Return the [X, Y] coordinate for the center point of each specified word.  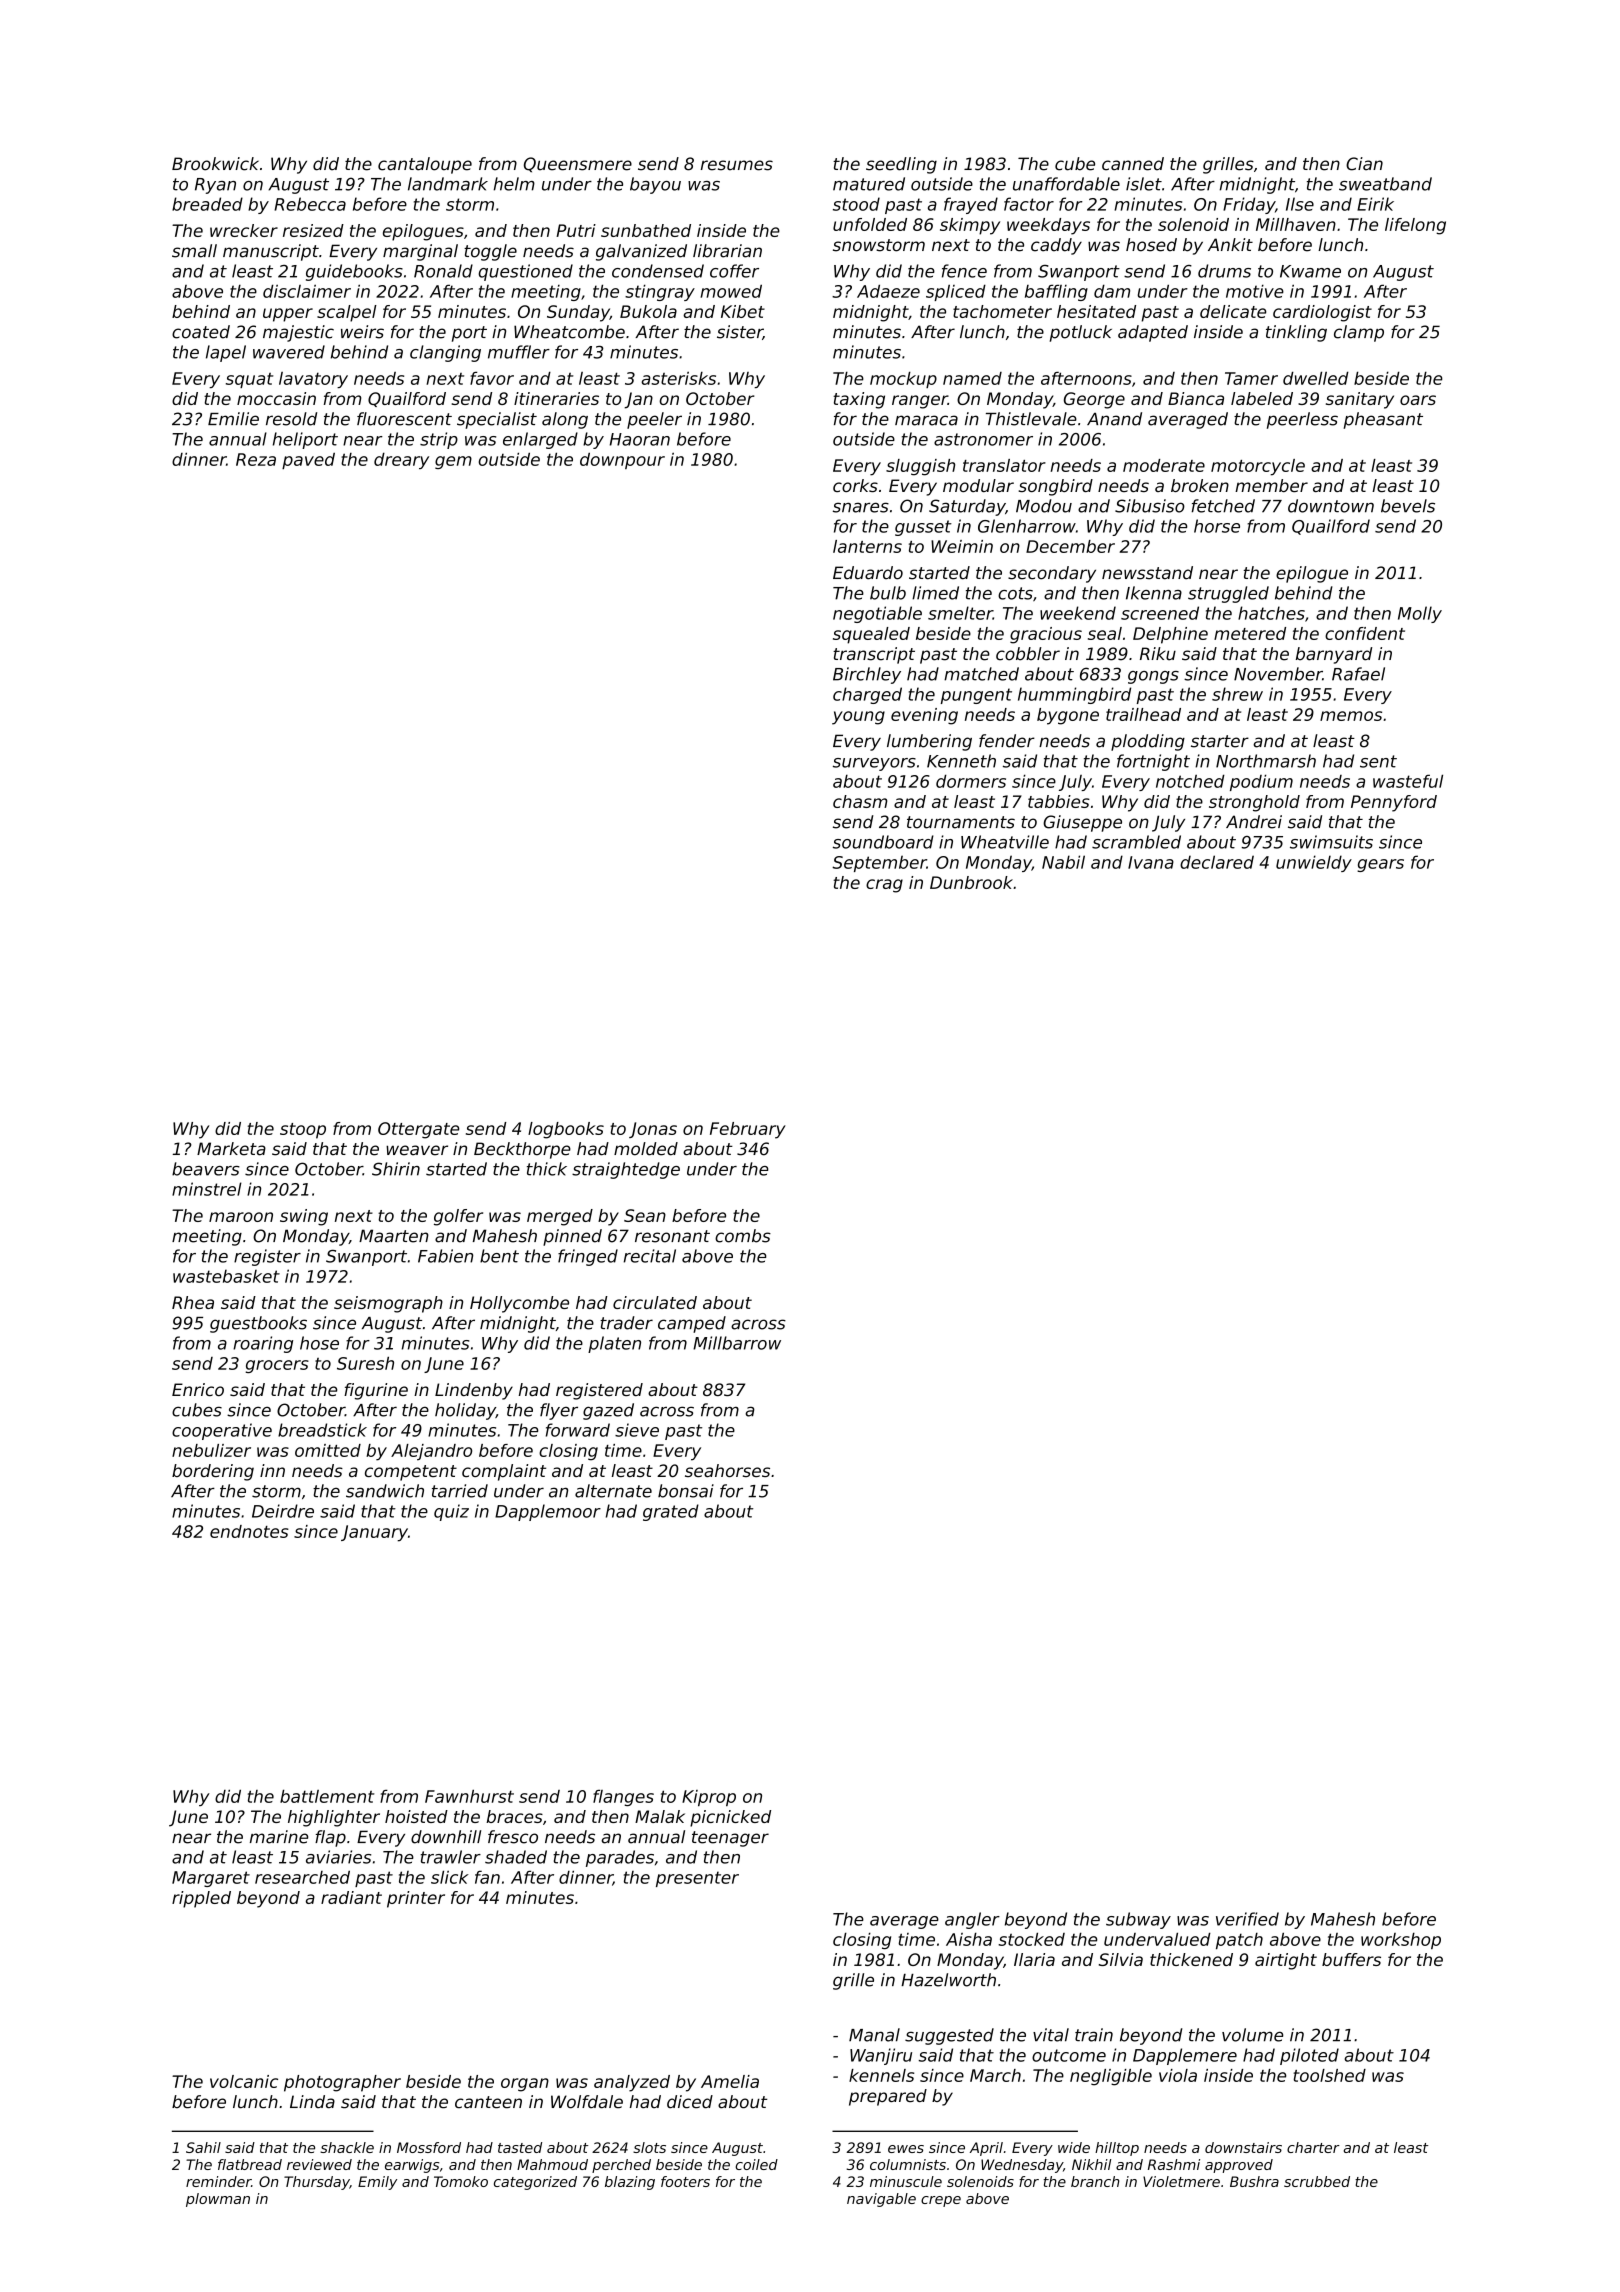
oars [1418, 400]
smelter [960, 613]
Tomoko [461, 2181]
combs [743, 1236]
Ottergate [418, 1130]
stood [856, 204]
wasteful [1408, 781]
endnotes [249, 1531]
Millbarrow [737, 1343]
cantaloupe [425, 165]
